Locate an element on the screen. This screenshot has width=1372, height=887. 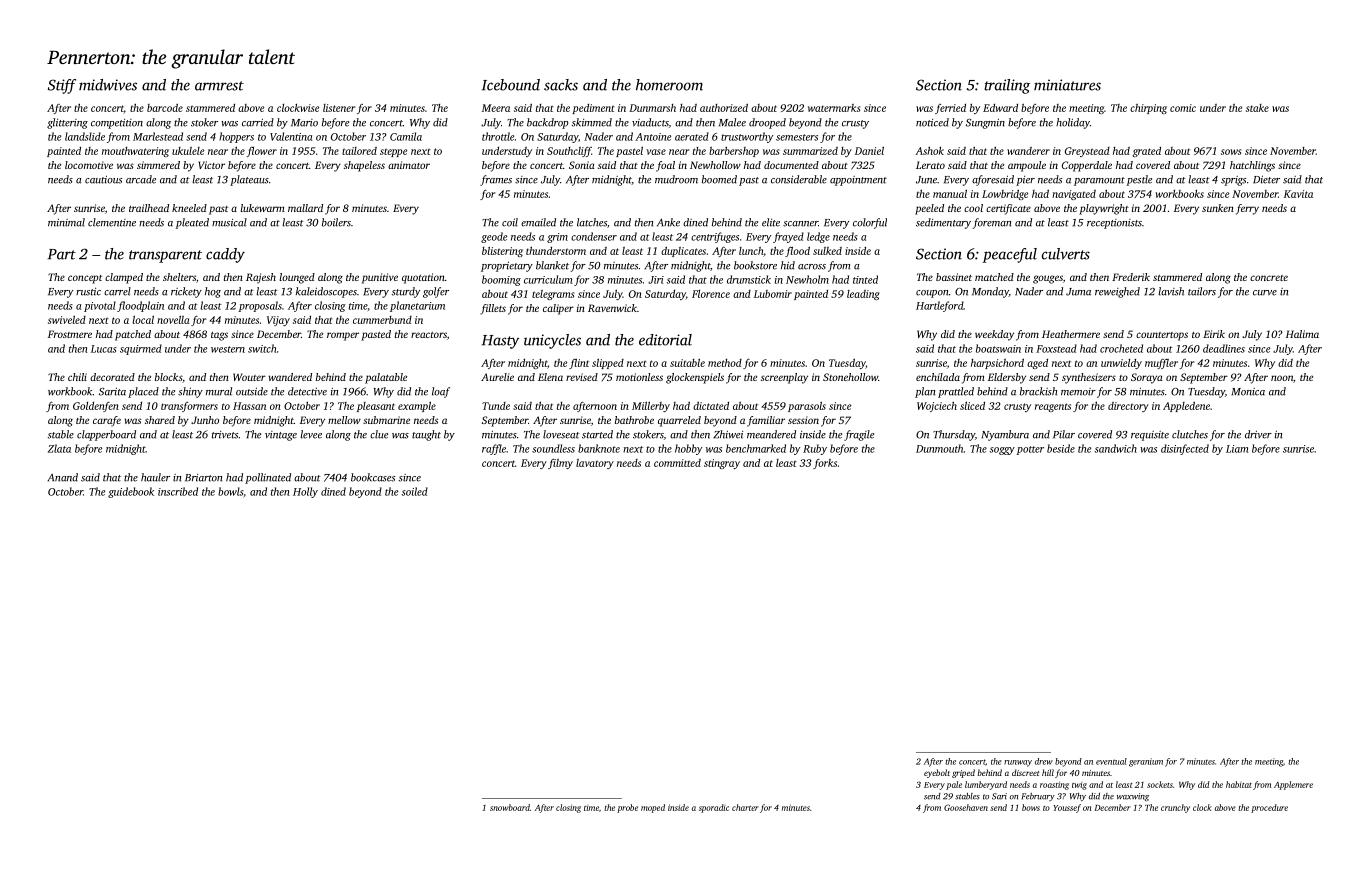
Holly is located at coordinates (305, 492).
